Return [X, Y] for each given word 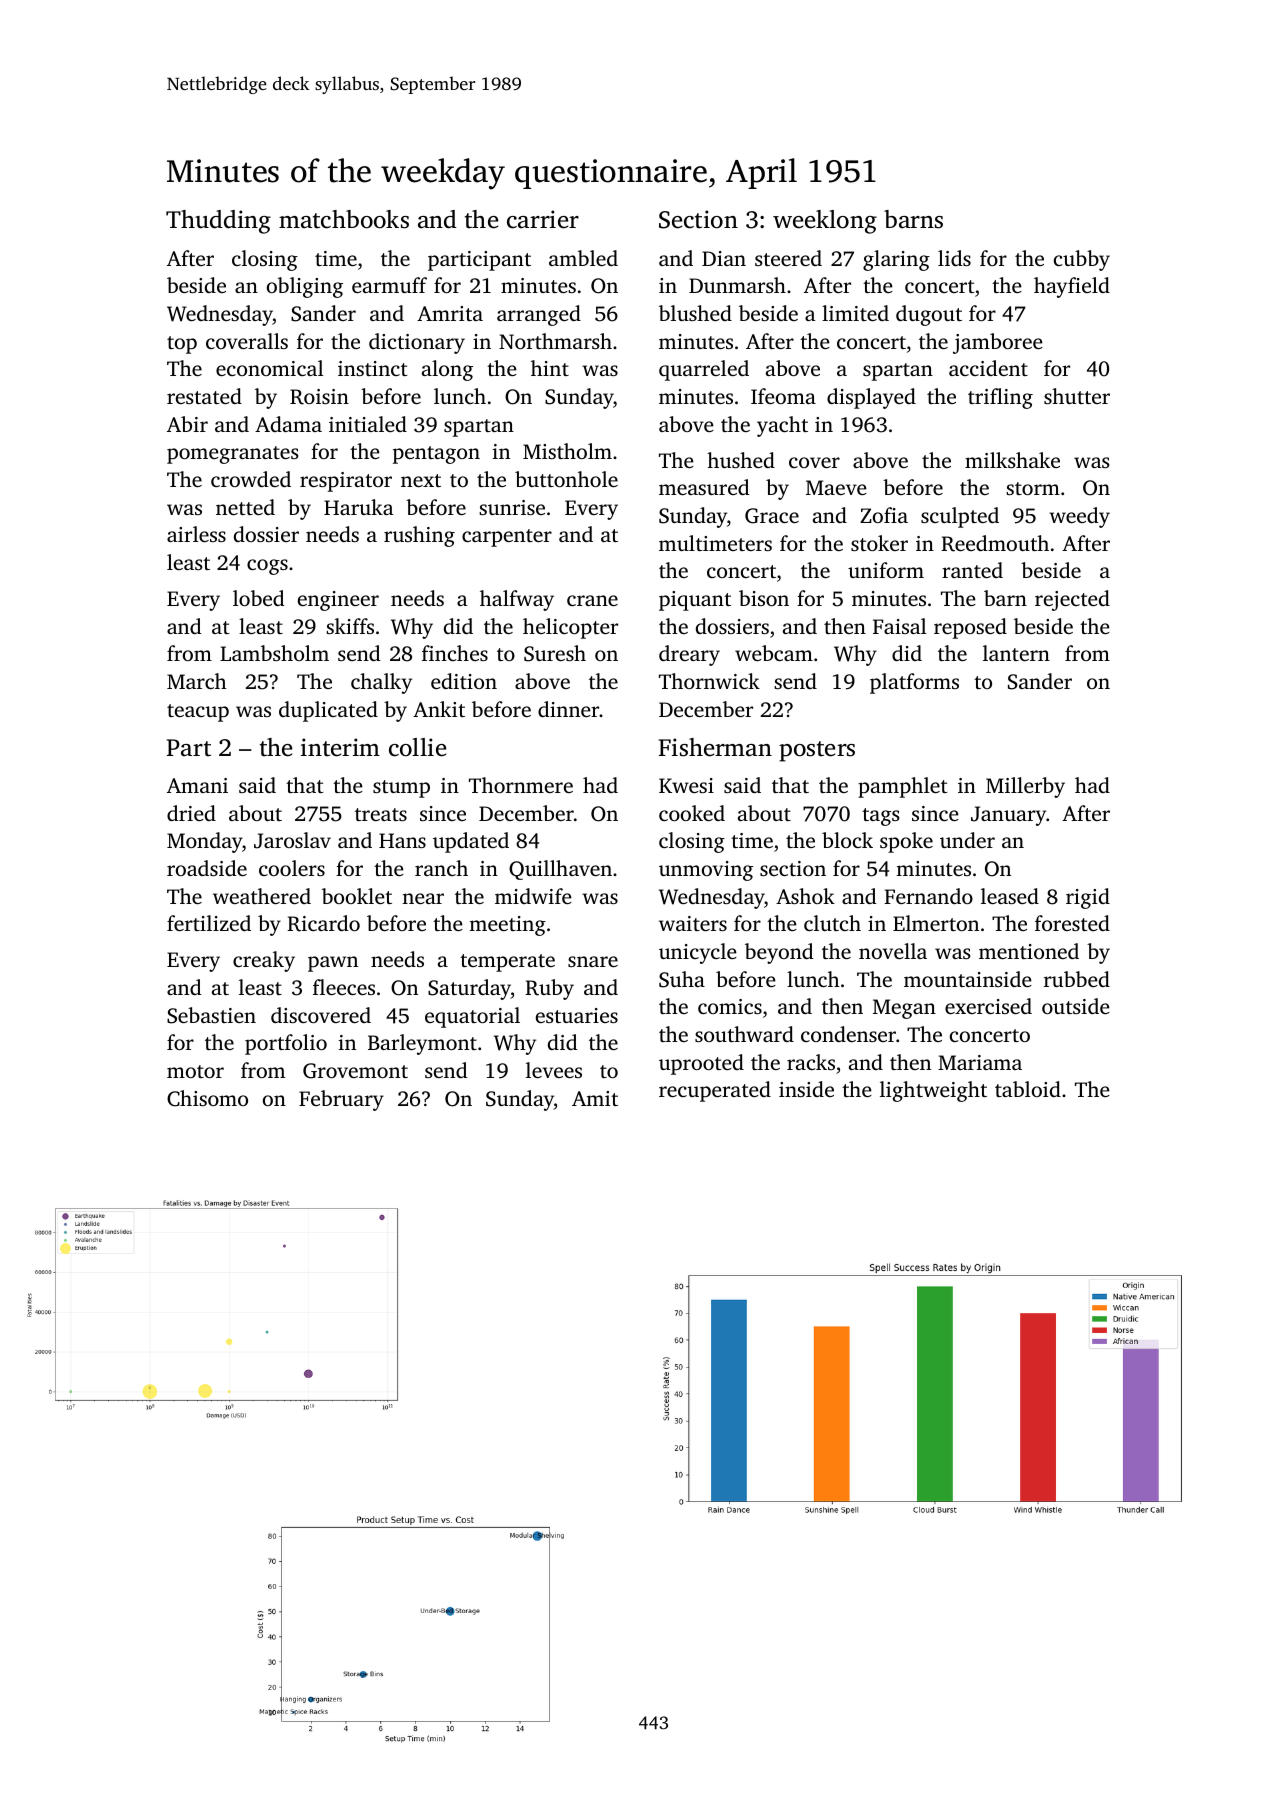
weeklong [825, 222]
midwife [533, 896]
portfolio [286, 1044]
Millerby [1025, 787]
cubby [1082, 260]
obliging [305, 287]
